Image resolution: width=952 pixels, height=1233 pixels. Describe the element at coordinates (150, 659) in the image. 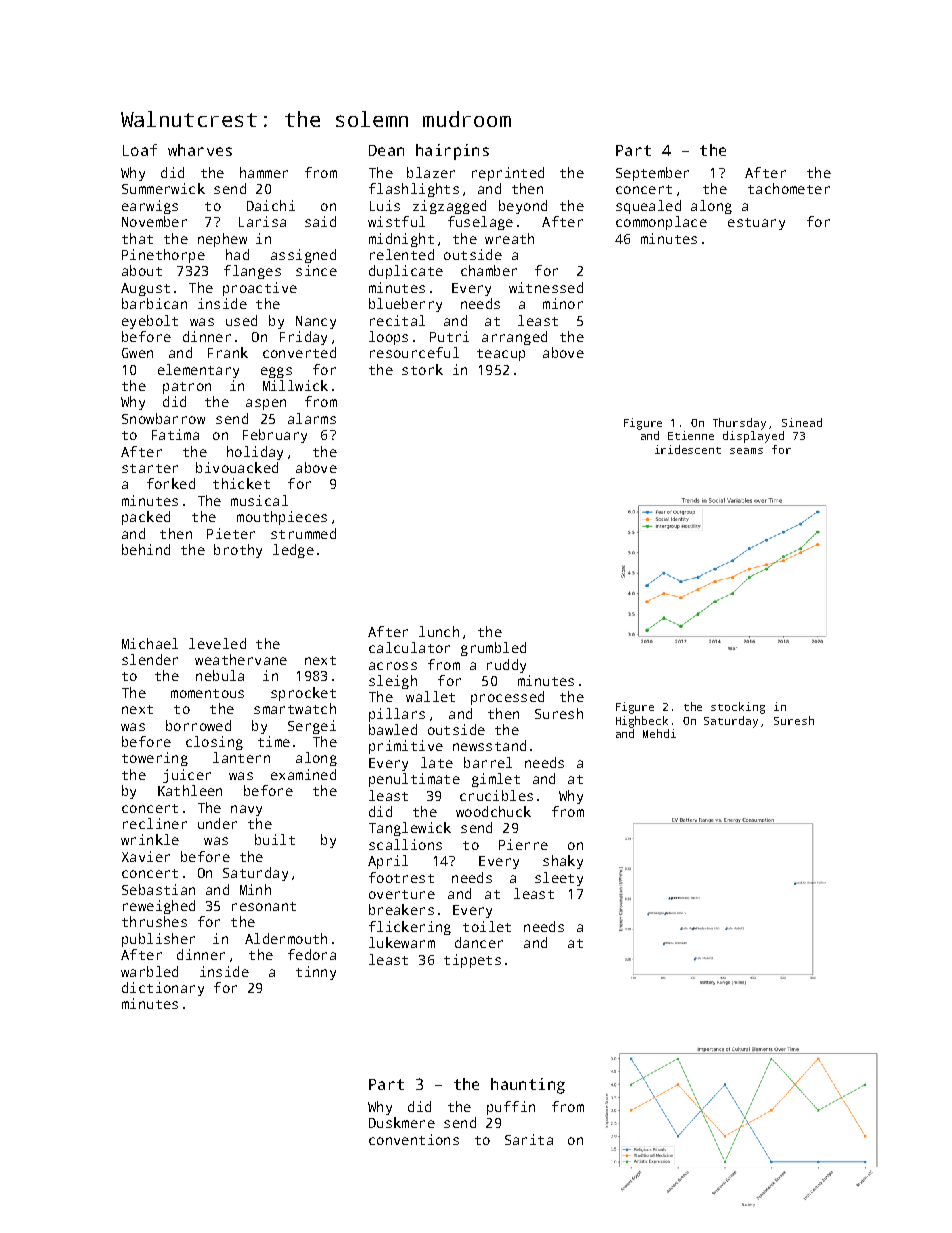

I see `slender` at that location.
